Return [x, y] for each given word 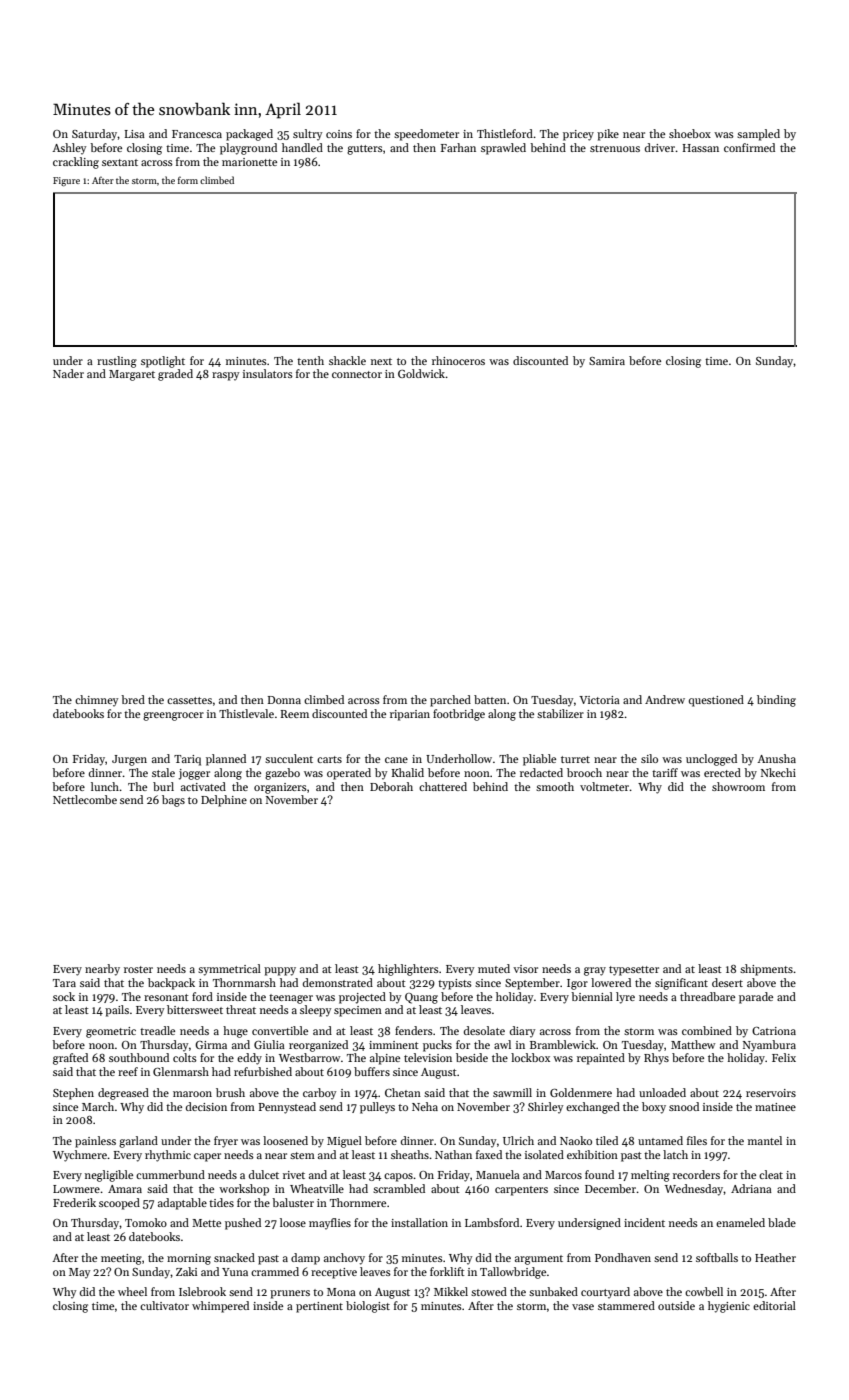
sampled [758, 135]
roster [138, 969]
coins [339, 134]
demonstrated [338, 982]
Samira [607, 361]
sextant [120, 162]
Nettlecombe [85, 799]
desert [727, 982]
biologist [368, 1307]
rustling [117, 362]
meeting [121, 1259]
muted [494, 968]
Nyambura [769, 1046]
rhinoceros [458, 360]
